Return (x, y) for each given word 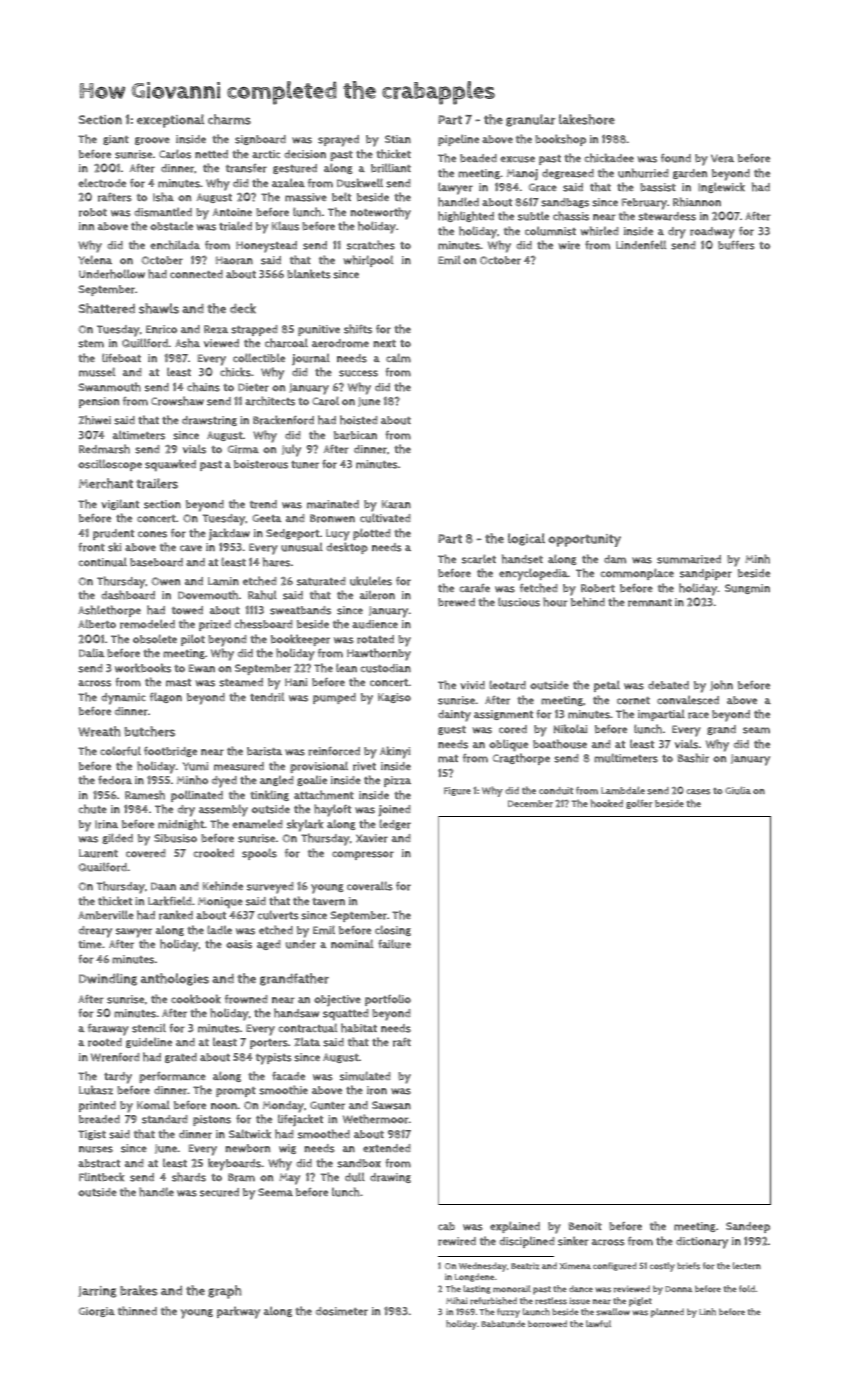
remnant (650, 603)
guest (452, 730)
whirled (599, 231)
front (92, 547)
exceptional (170, 121)
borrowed (547, 1324)
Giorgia (97, 1312)
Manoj (522, 175)
